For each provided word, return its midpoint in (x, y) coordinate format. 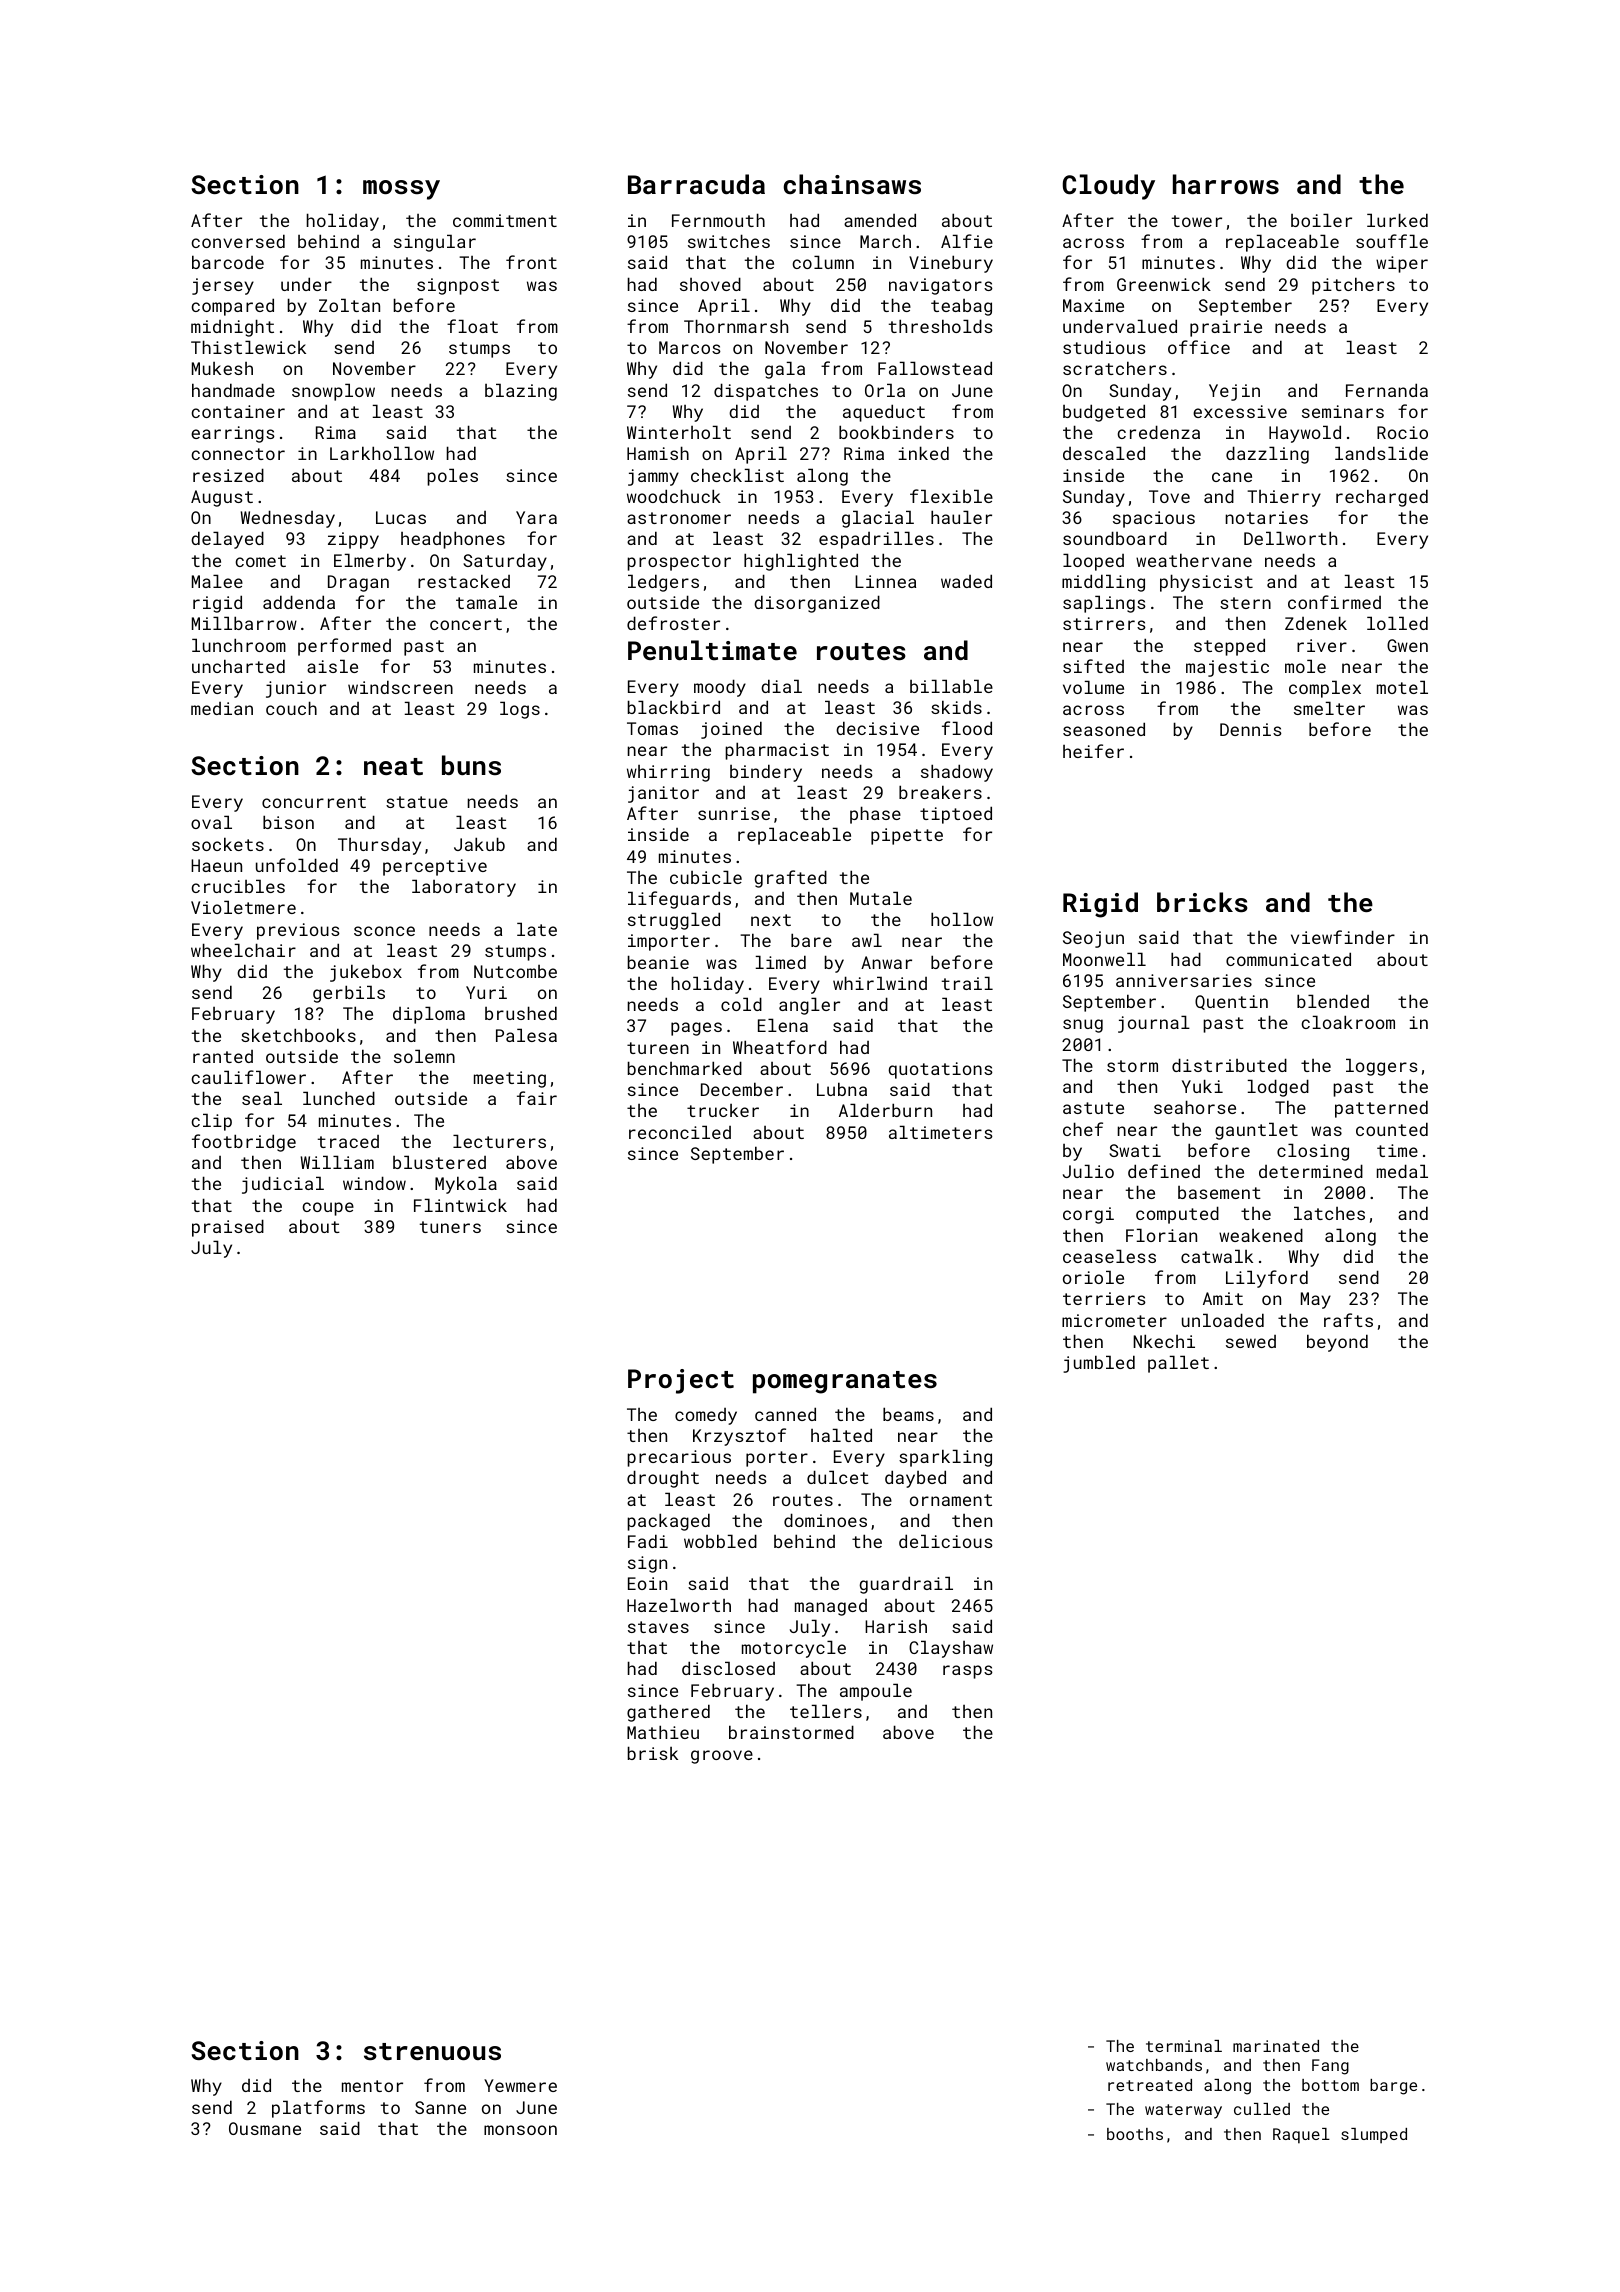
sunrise (734, 813)
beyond (1337, 1343)
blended (1333, 1001)
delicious (946, 1541)
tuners (450, 1227)
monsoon (520, 2130)
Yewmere (520, 2085)
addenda (299, 602)
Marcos (690, 347)
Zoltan (349, 305)
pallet (1178, 1364)
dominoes (825, 1520)
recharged (1382, 498)
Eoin (647, 1583)
